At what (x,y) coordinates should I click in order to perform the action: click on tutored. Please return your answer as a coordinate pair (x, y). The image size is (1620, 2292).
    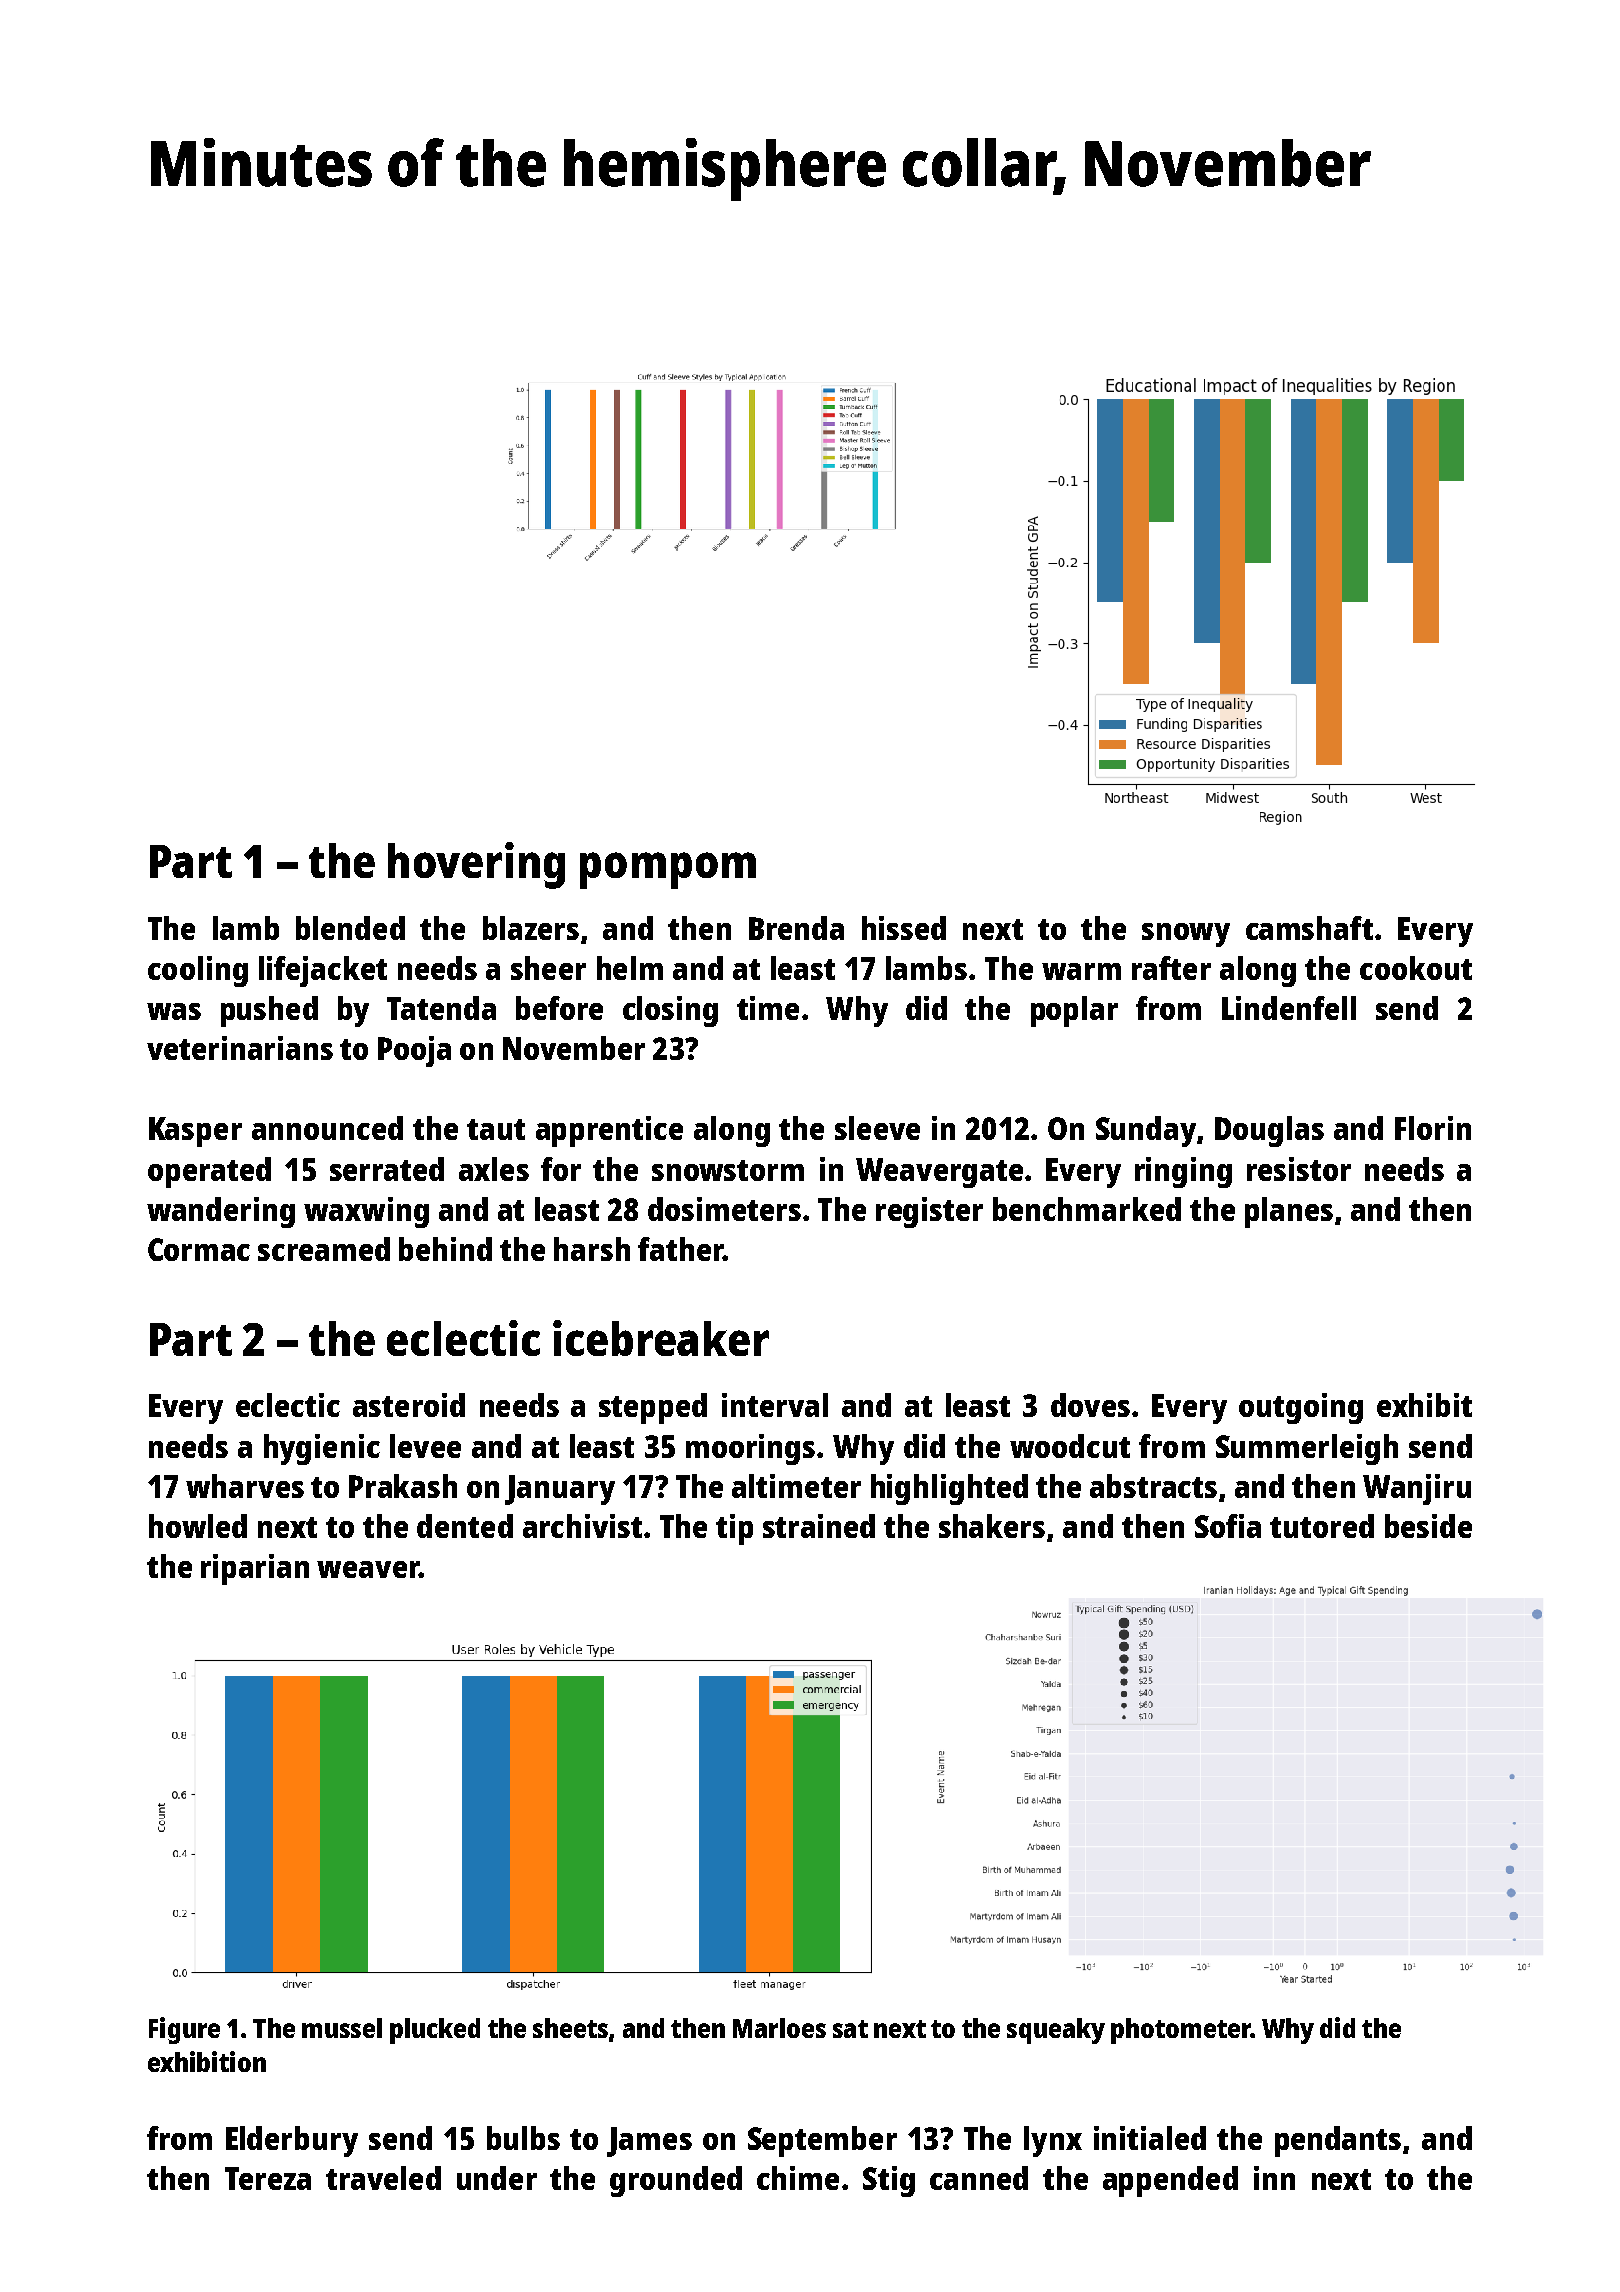
    Looking at the image, I should click on (1322, 1526).
